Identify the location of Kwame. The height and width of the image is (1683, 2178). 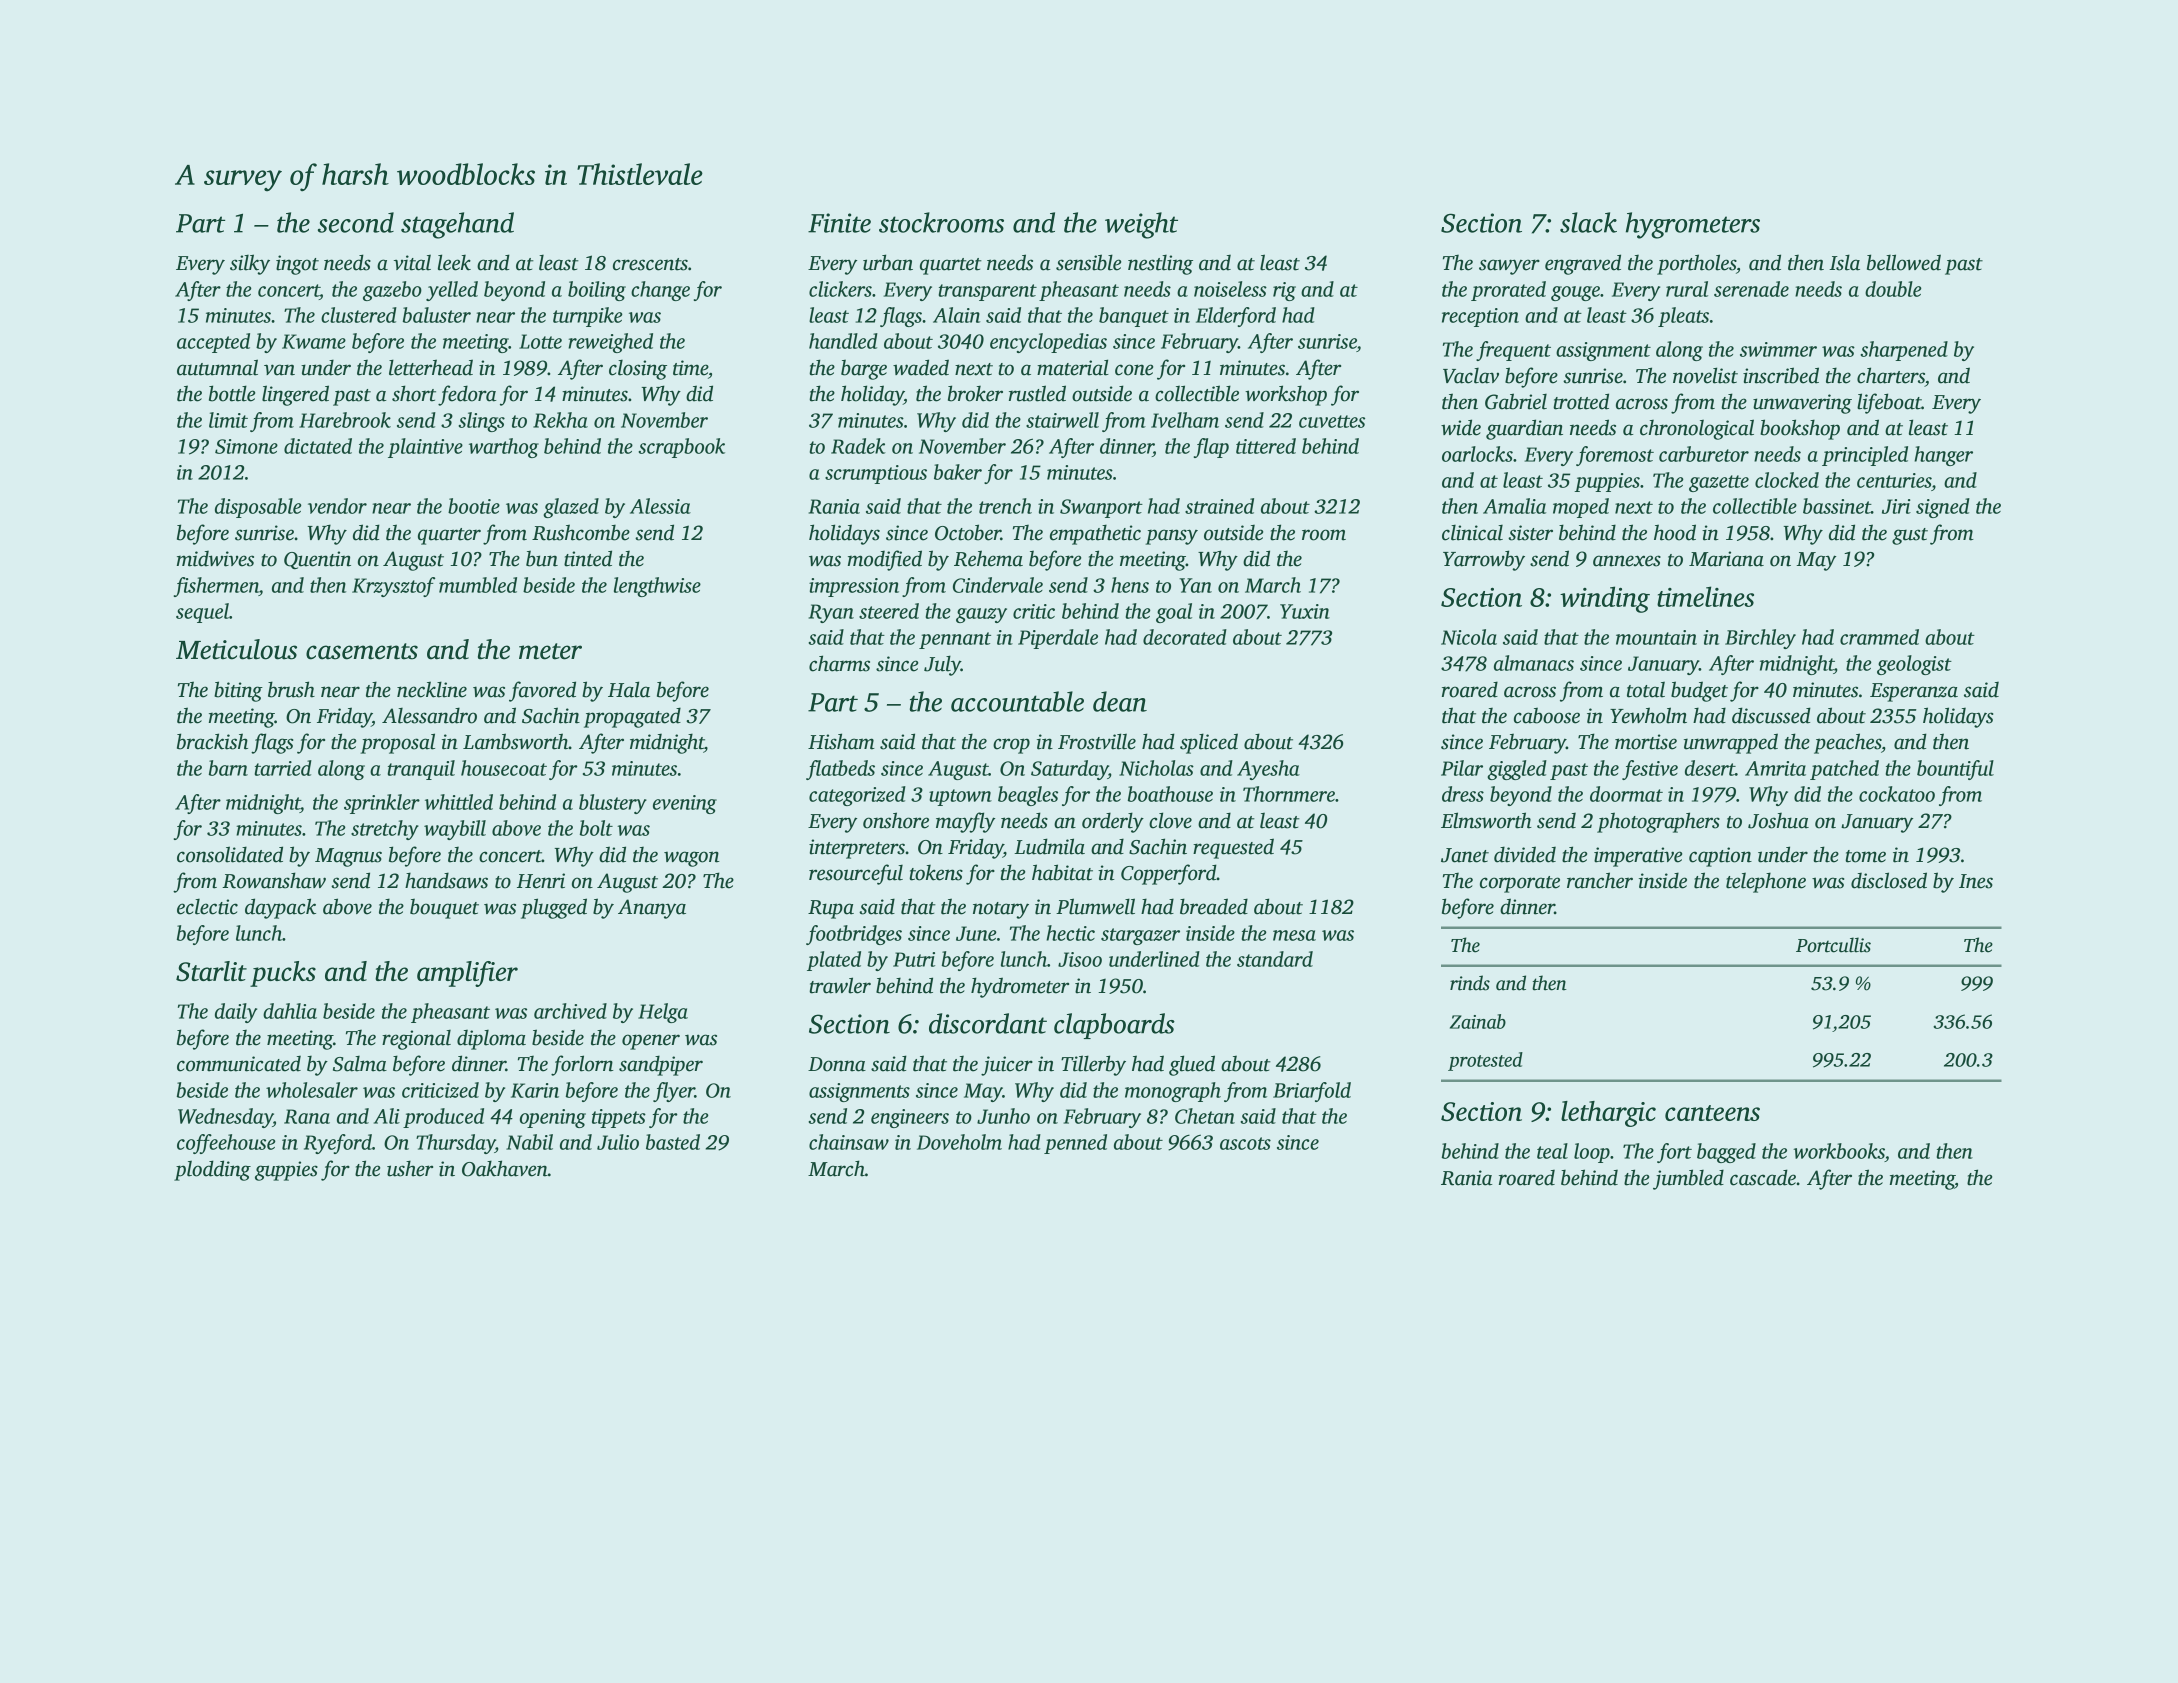
(314, 341).
